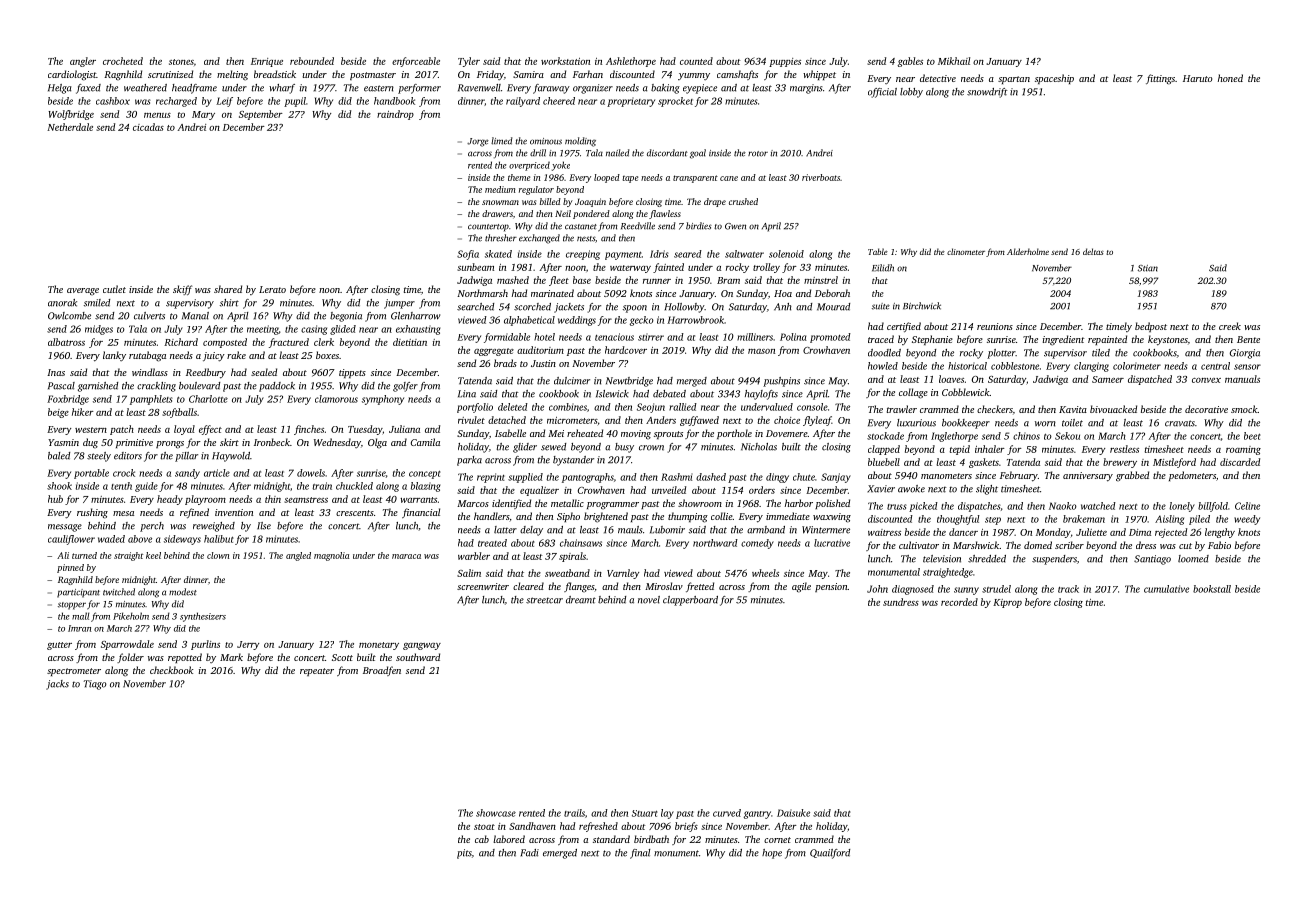 The width and height of the image is (1308, 924). I want to click on Ashlethorpe, so click(631, 62).
